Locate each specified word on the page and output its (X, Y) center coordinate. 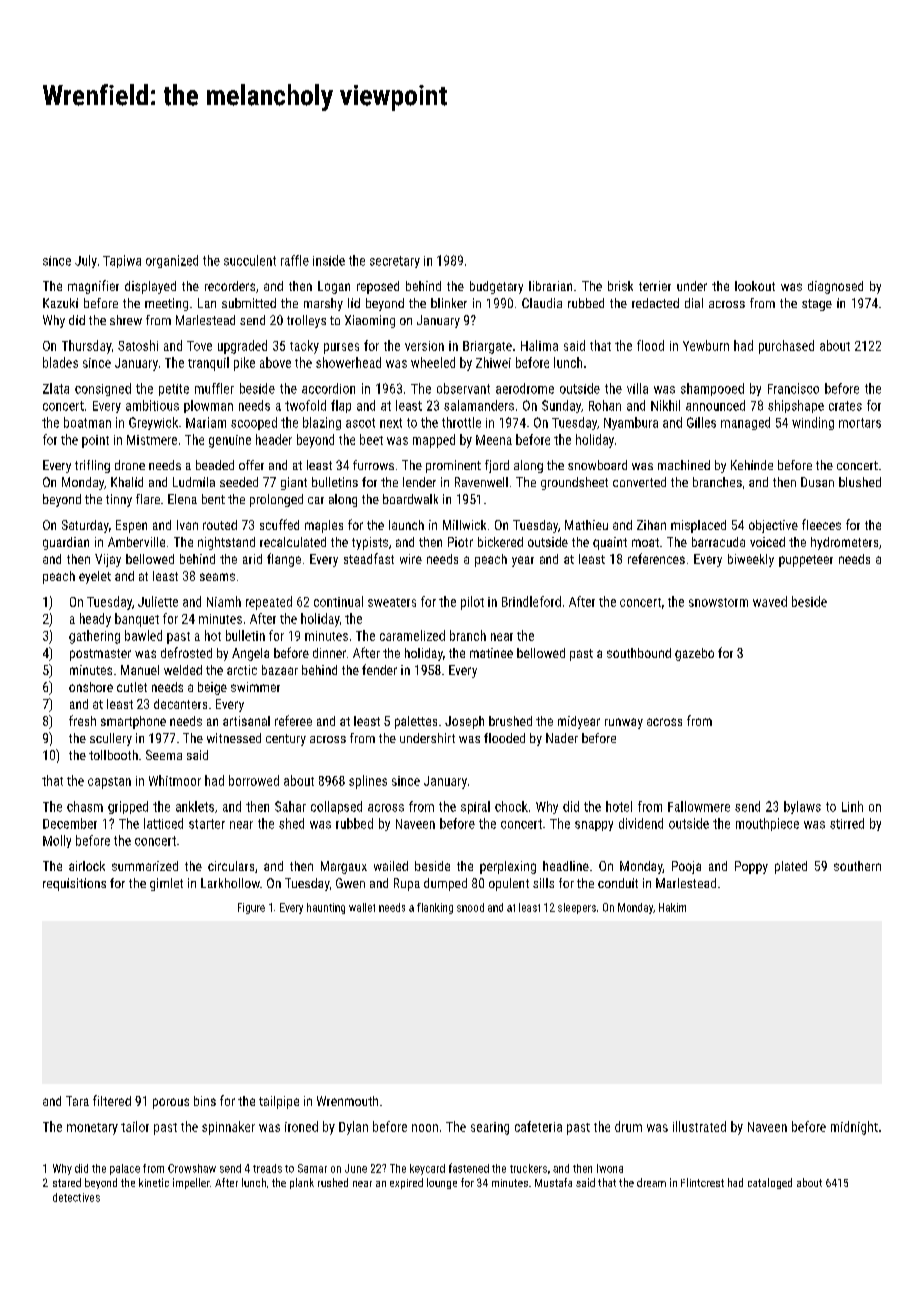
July (86, 261)
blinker (449, 303)
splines (368, 782)
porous (171, 1103)
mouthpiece (767, 824)
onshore (91, 687)
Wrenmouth (347, 1101)
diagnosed (835, 287)
